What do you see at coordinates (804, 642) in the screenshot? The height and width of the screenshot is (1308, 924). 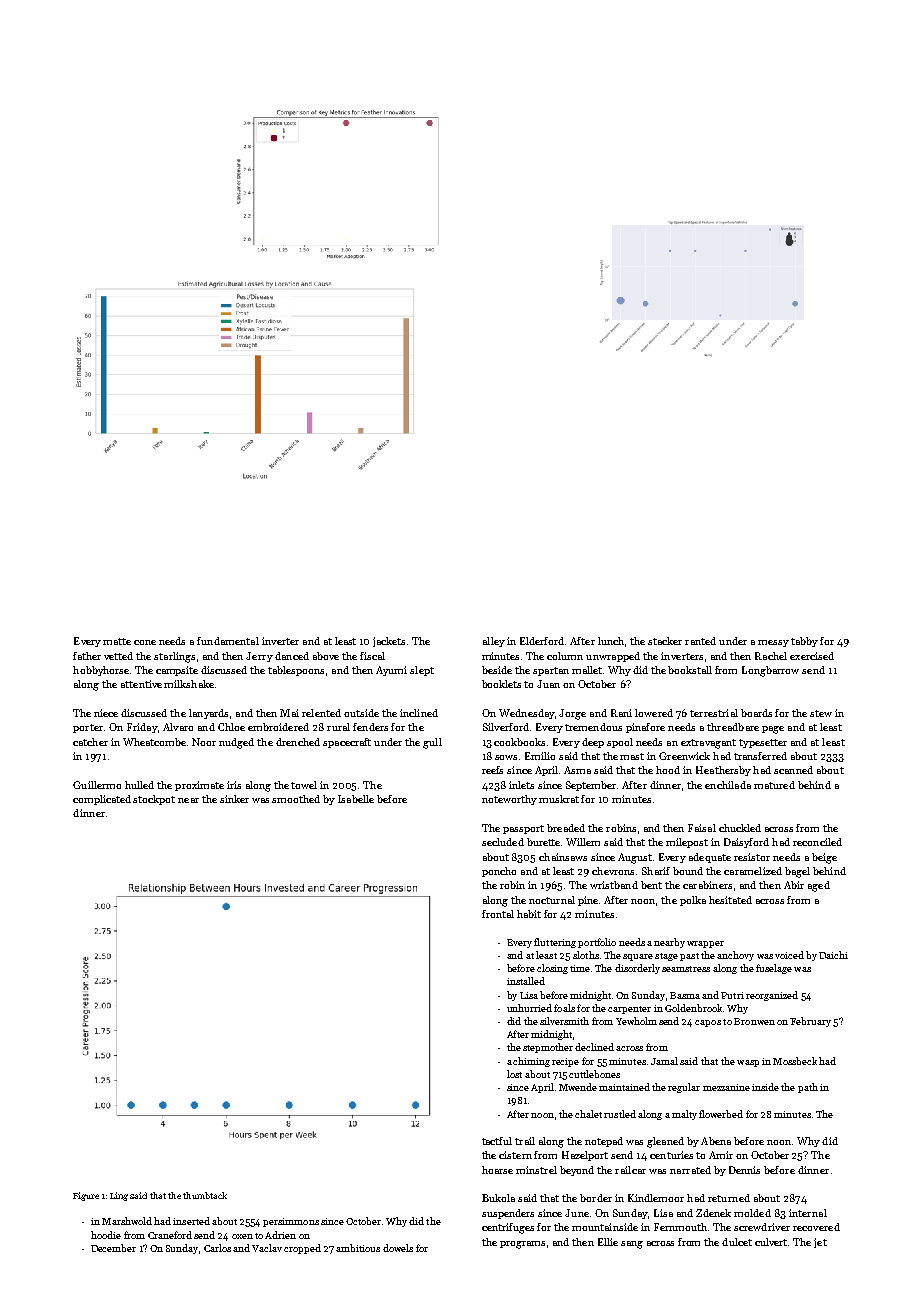 I see `tabby` at bounding box center [804, 642].
